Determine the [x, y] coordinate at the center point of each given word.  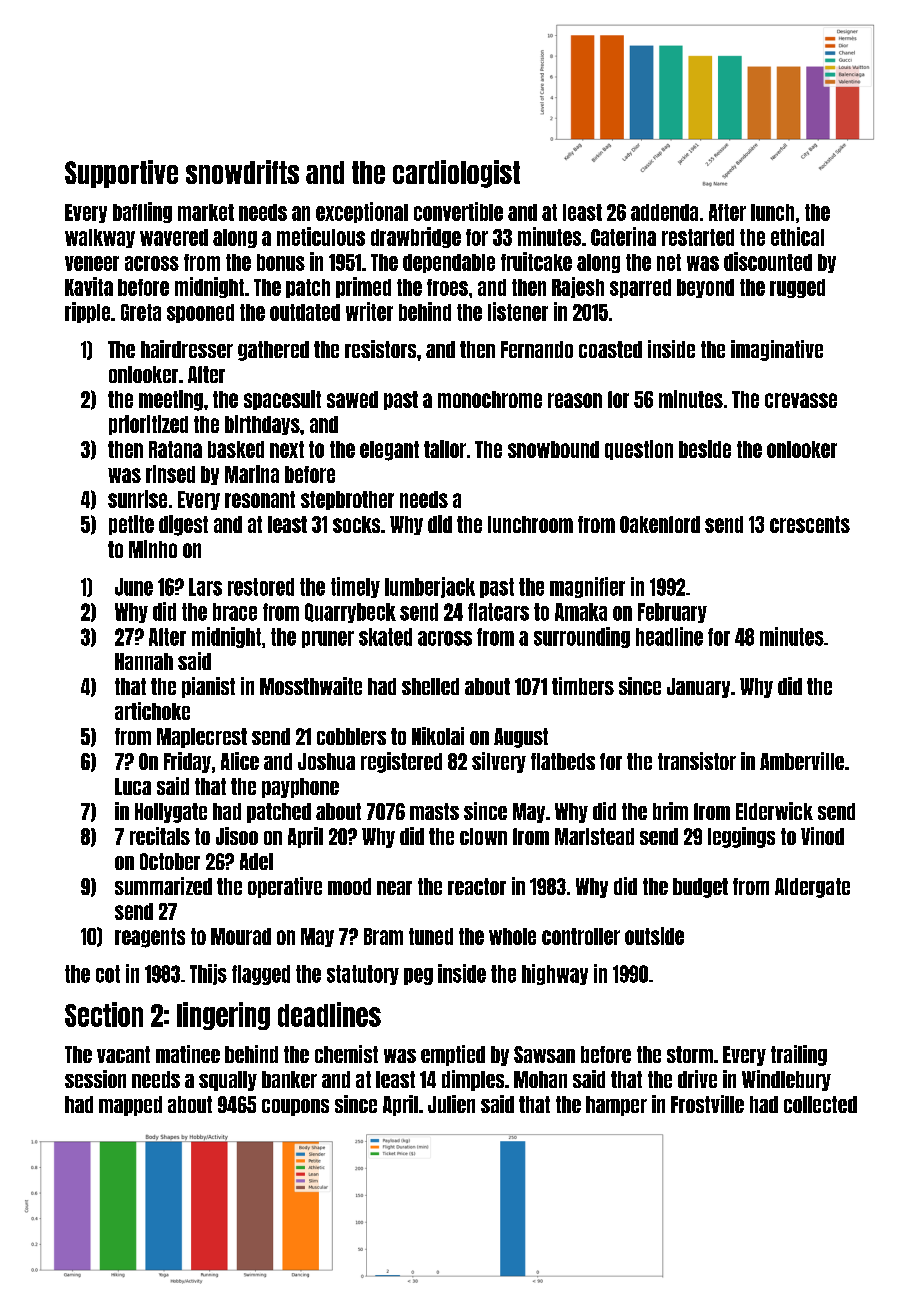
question [639, 450]
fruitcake [536, 261]
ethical [797, 236]
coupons [295, 1107]
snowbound [553, 449]
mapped [130, 1106]
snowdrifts [242, 172]
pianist [208, 687]
